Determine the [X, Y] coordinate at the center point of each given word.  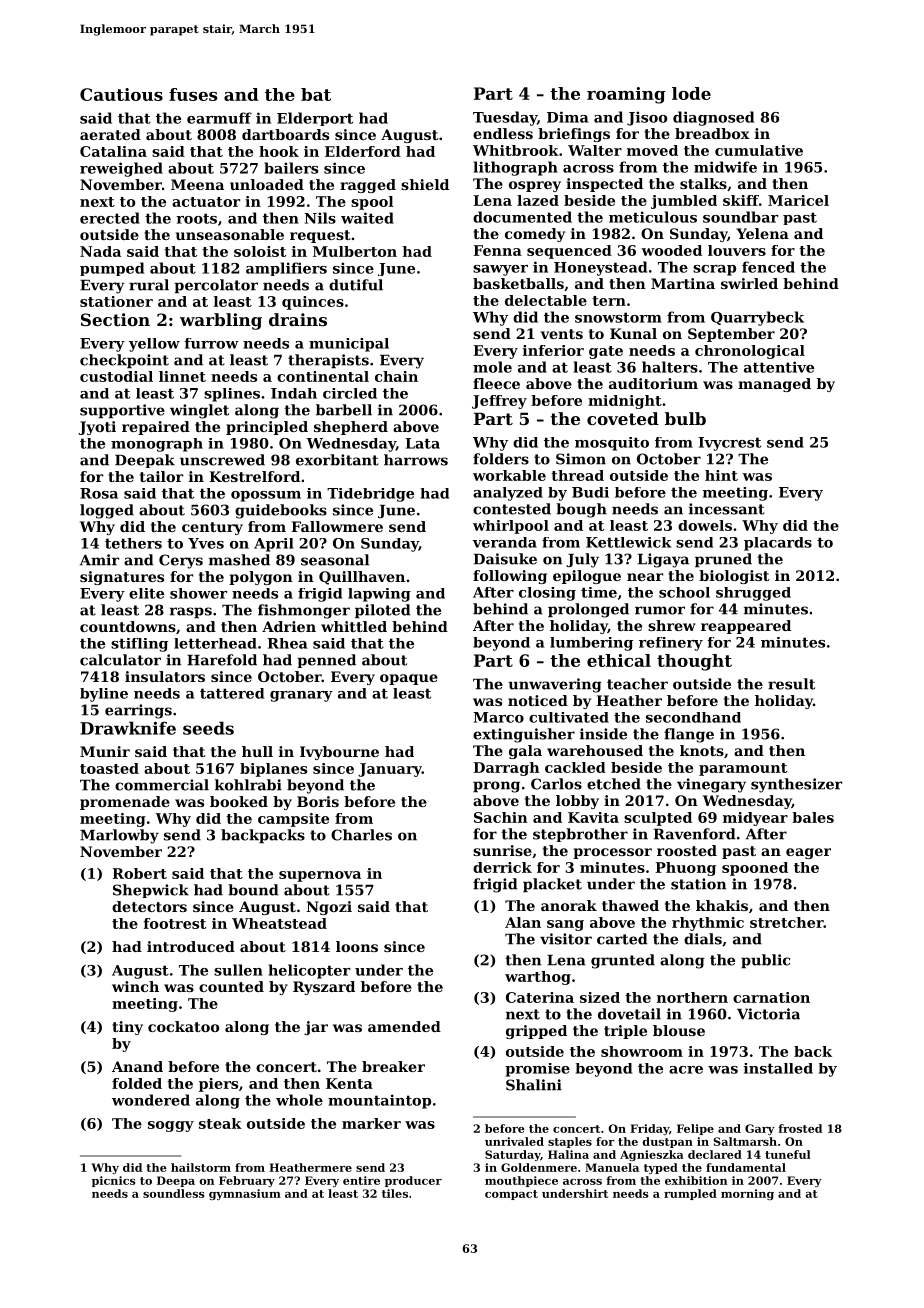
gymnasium [245, 1194]
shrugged [753, 594]
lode [691, 93]
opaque [409, 679]
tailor [161, 476]
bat [316, 94]
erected [110, 218]
